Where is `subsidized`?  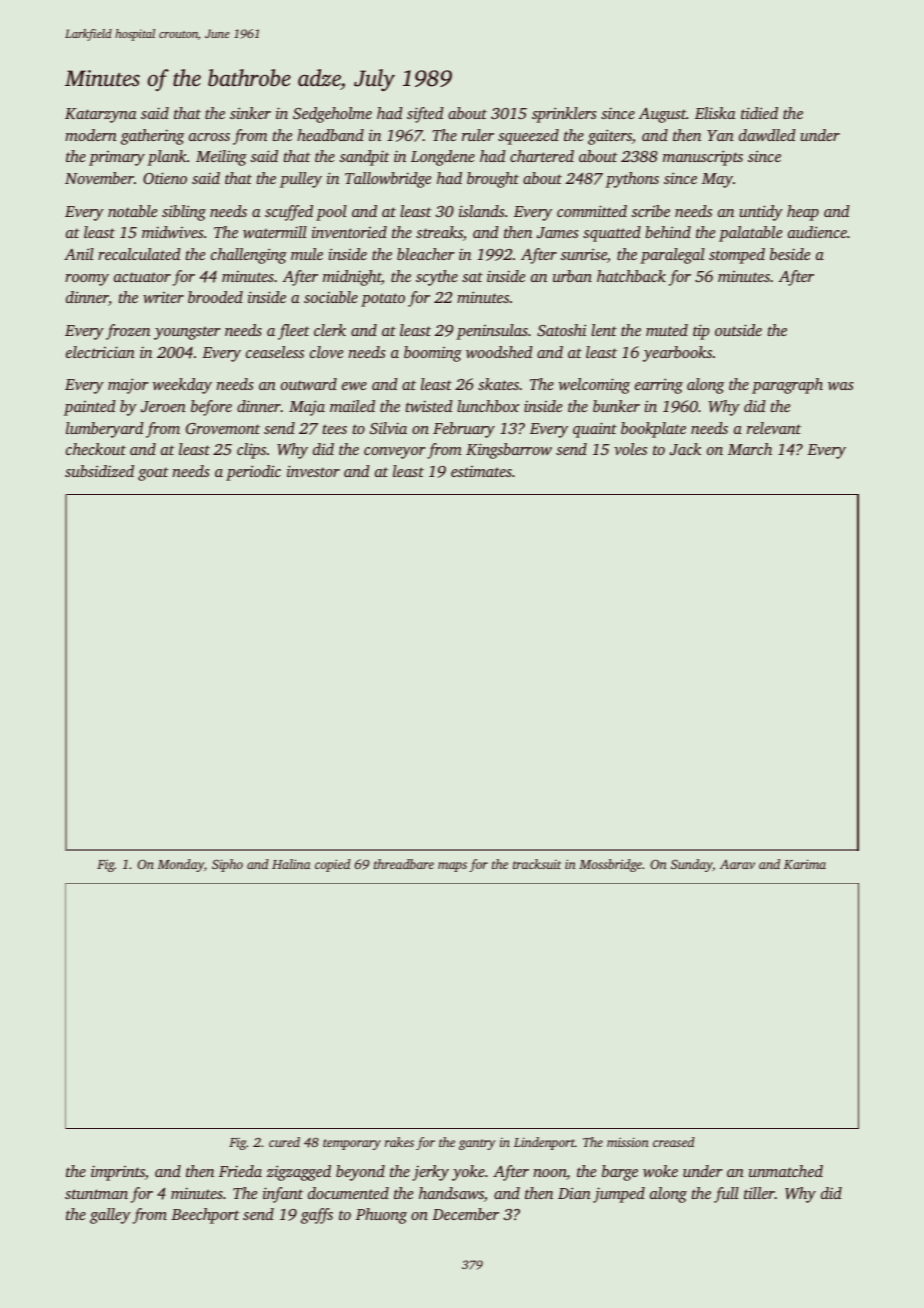 subsidized is located at coordinates (99, 471).
